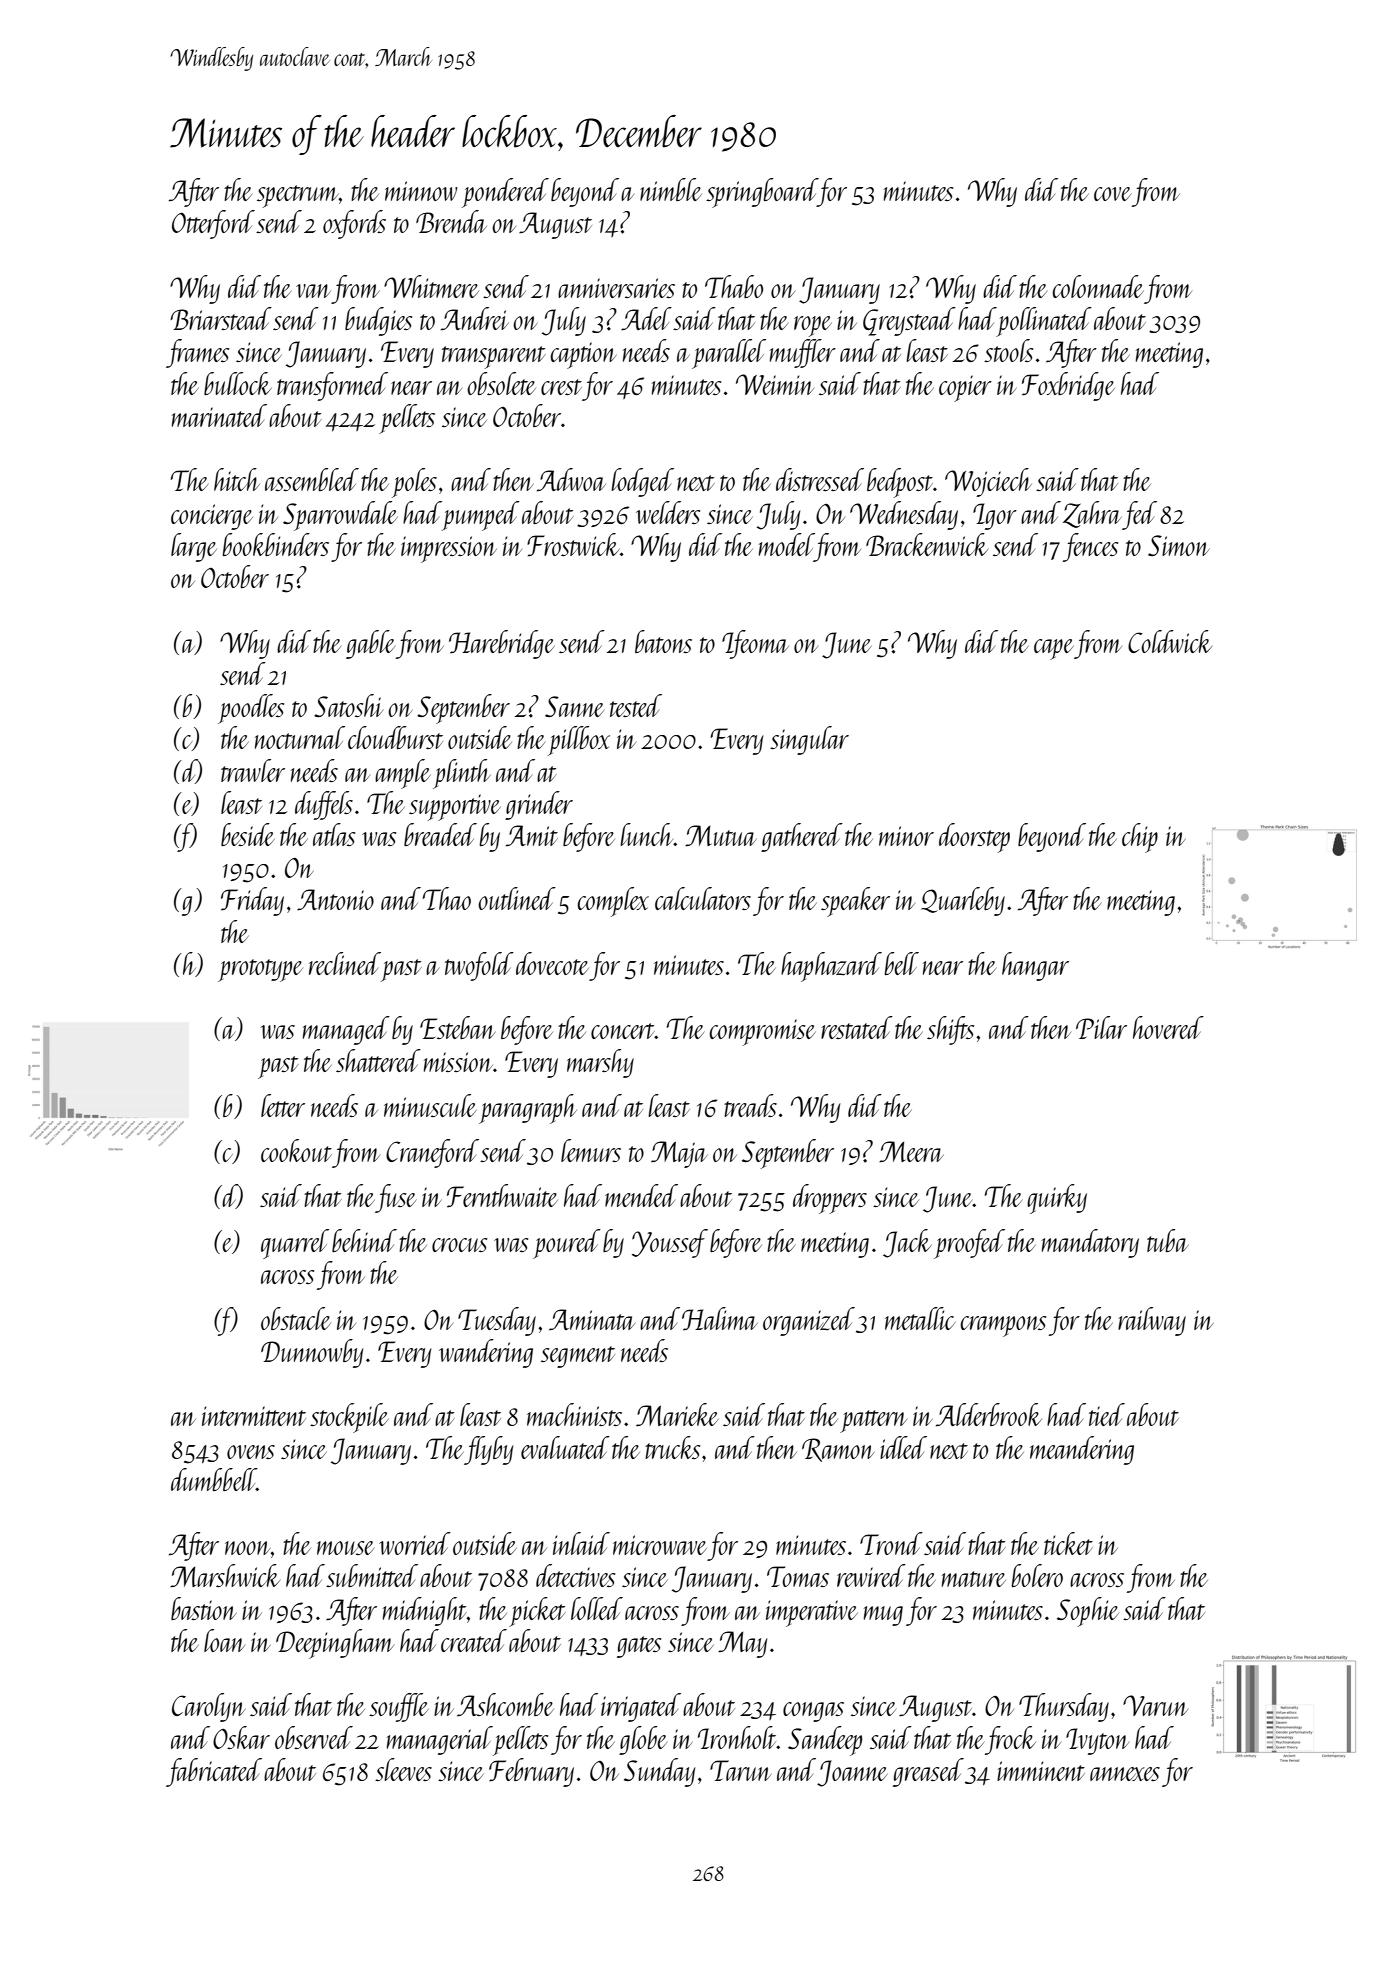 This document has width=1386, height=1969. What do you see at coordinates (1112, 194) in the document?
I see `cove` at bounding box center [1112, 194].
